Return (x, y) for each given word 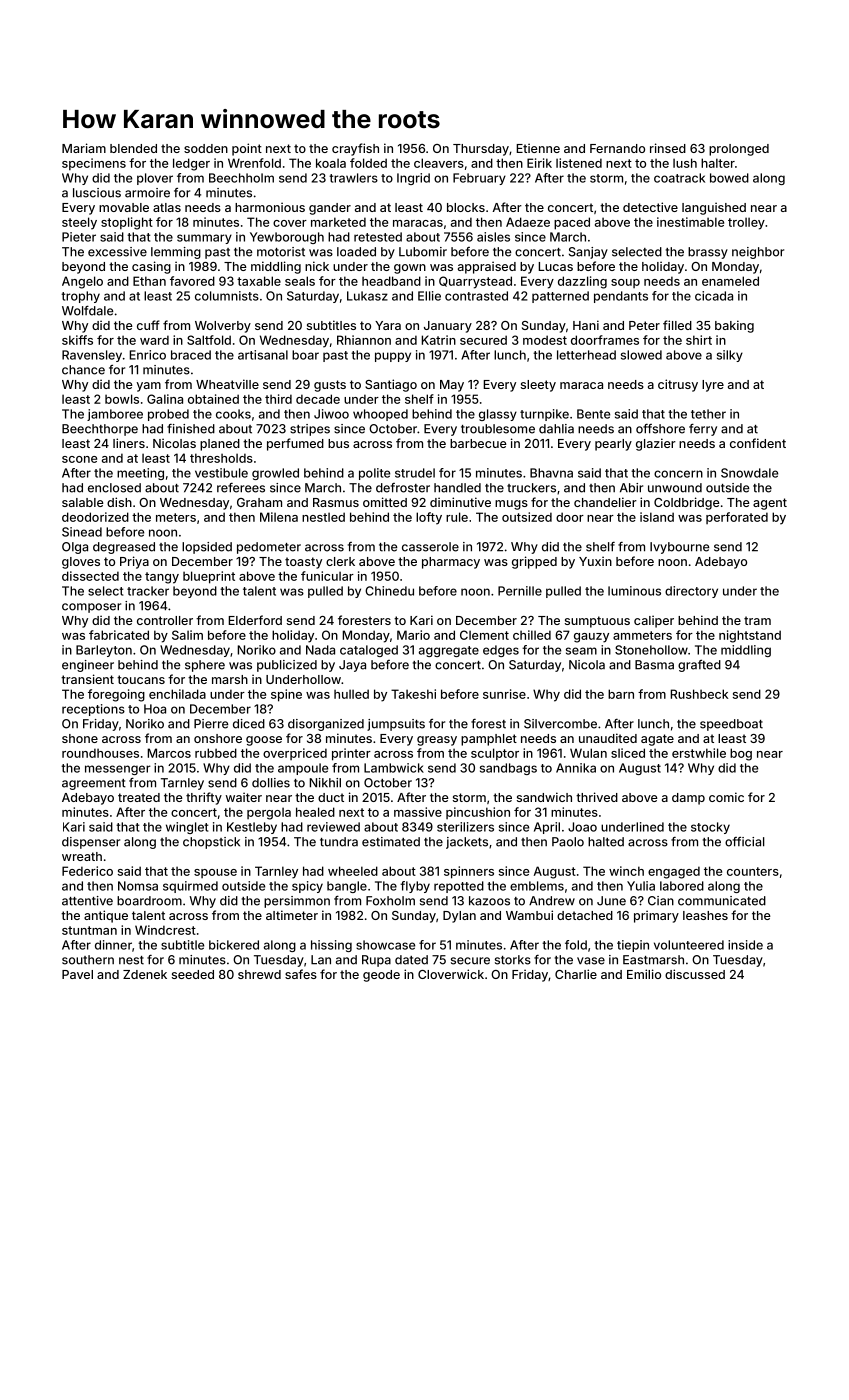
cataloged (369, 651)
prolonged (739, 150)
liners (129, 443)
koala (331, 163)
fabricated (119, 635)
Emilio (644, 974)
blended (133, 148)
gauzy (591, 638)
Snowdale (749, 473)
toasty (303, 563)
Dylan (459, 917)
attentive (87, 901)
